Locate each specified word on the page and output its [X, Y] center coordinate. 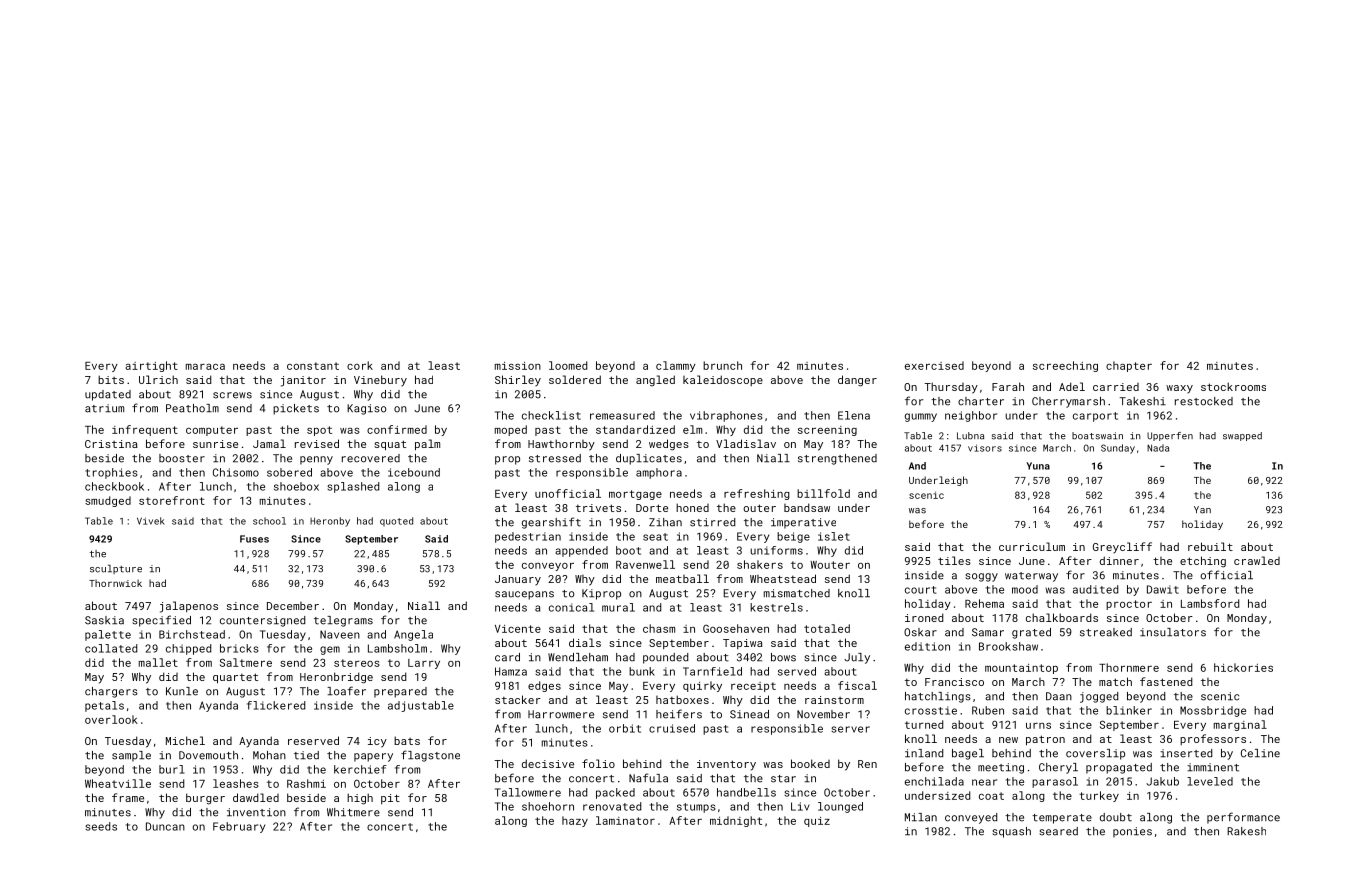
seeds [101, 826]
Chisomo [236, 472]
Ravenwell [645, 564]
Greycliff [1122, 547]
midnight [736, 821]
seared [1058, 831]
